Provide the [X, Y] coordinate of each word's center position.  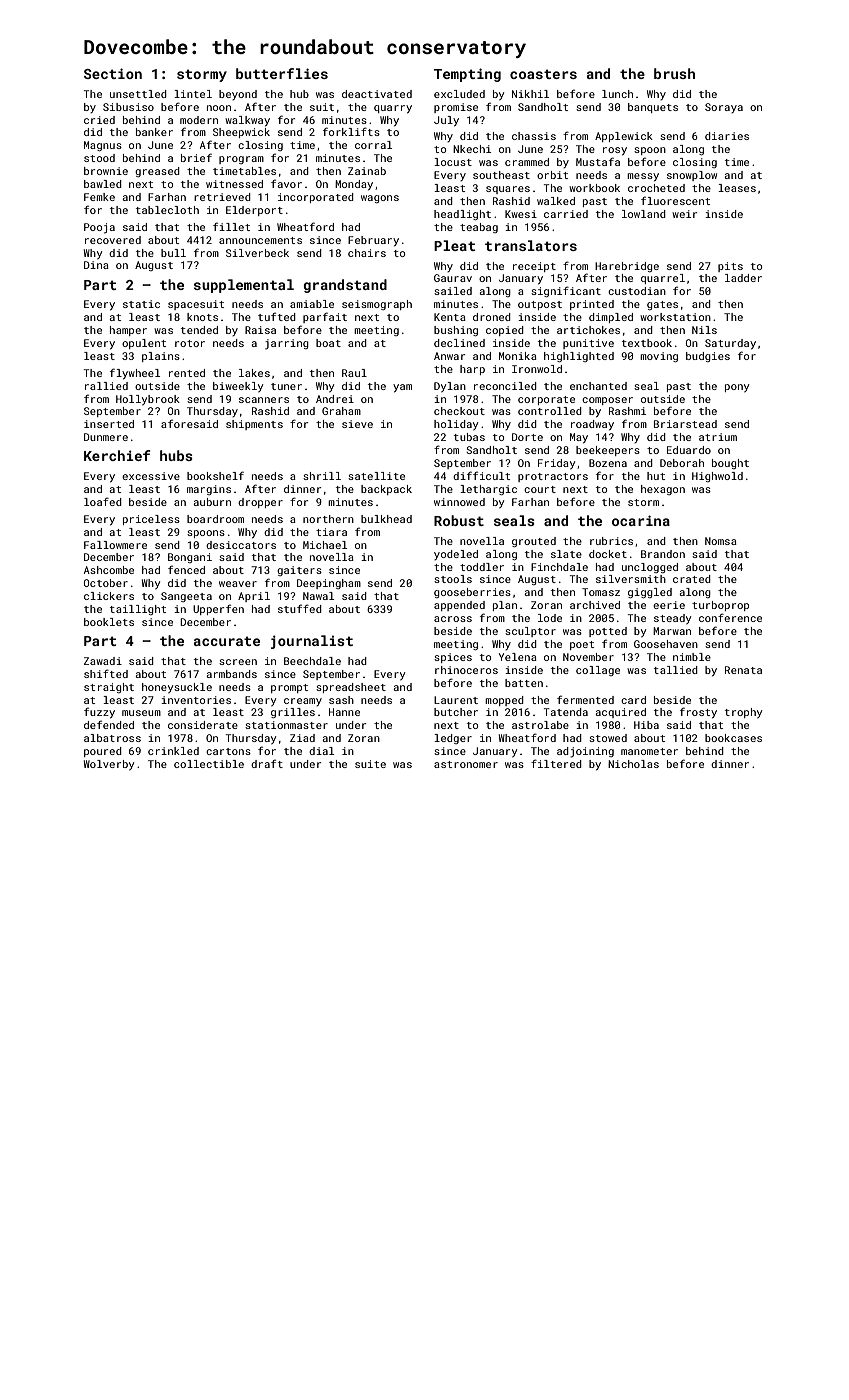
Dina [96, 265]
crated [692, 579]
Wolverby [109, 765]
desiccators [241, 545]
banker [154, 132]
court [540, 489]
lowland [644, 214]
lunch [617, 94]
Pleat [454, 245]
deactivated [377, 94]
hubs [176, 455]
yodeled [456, 555]
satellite [376, 476]
